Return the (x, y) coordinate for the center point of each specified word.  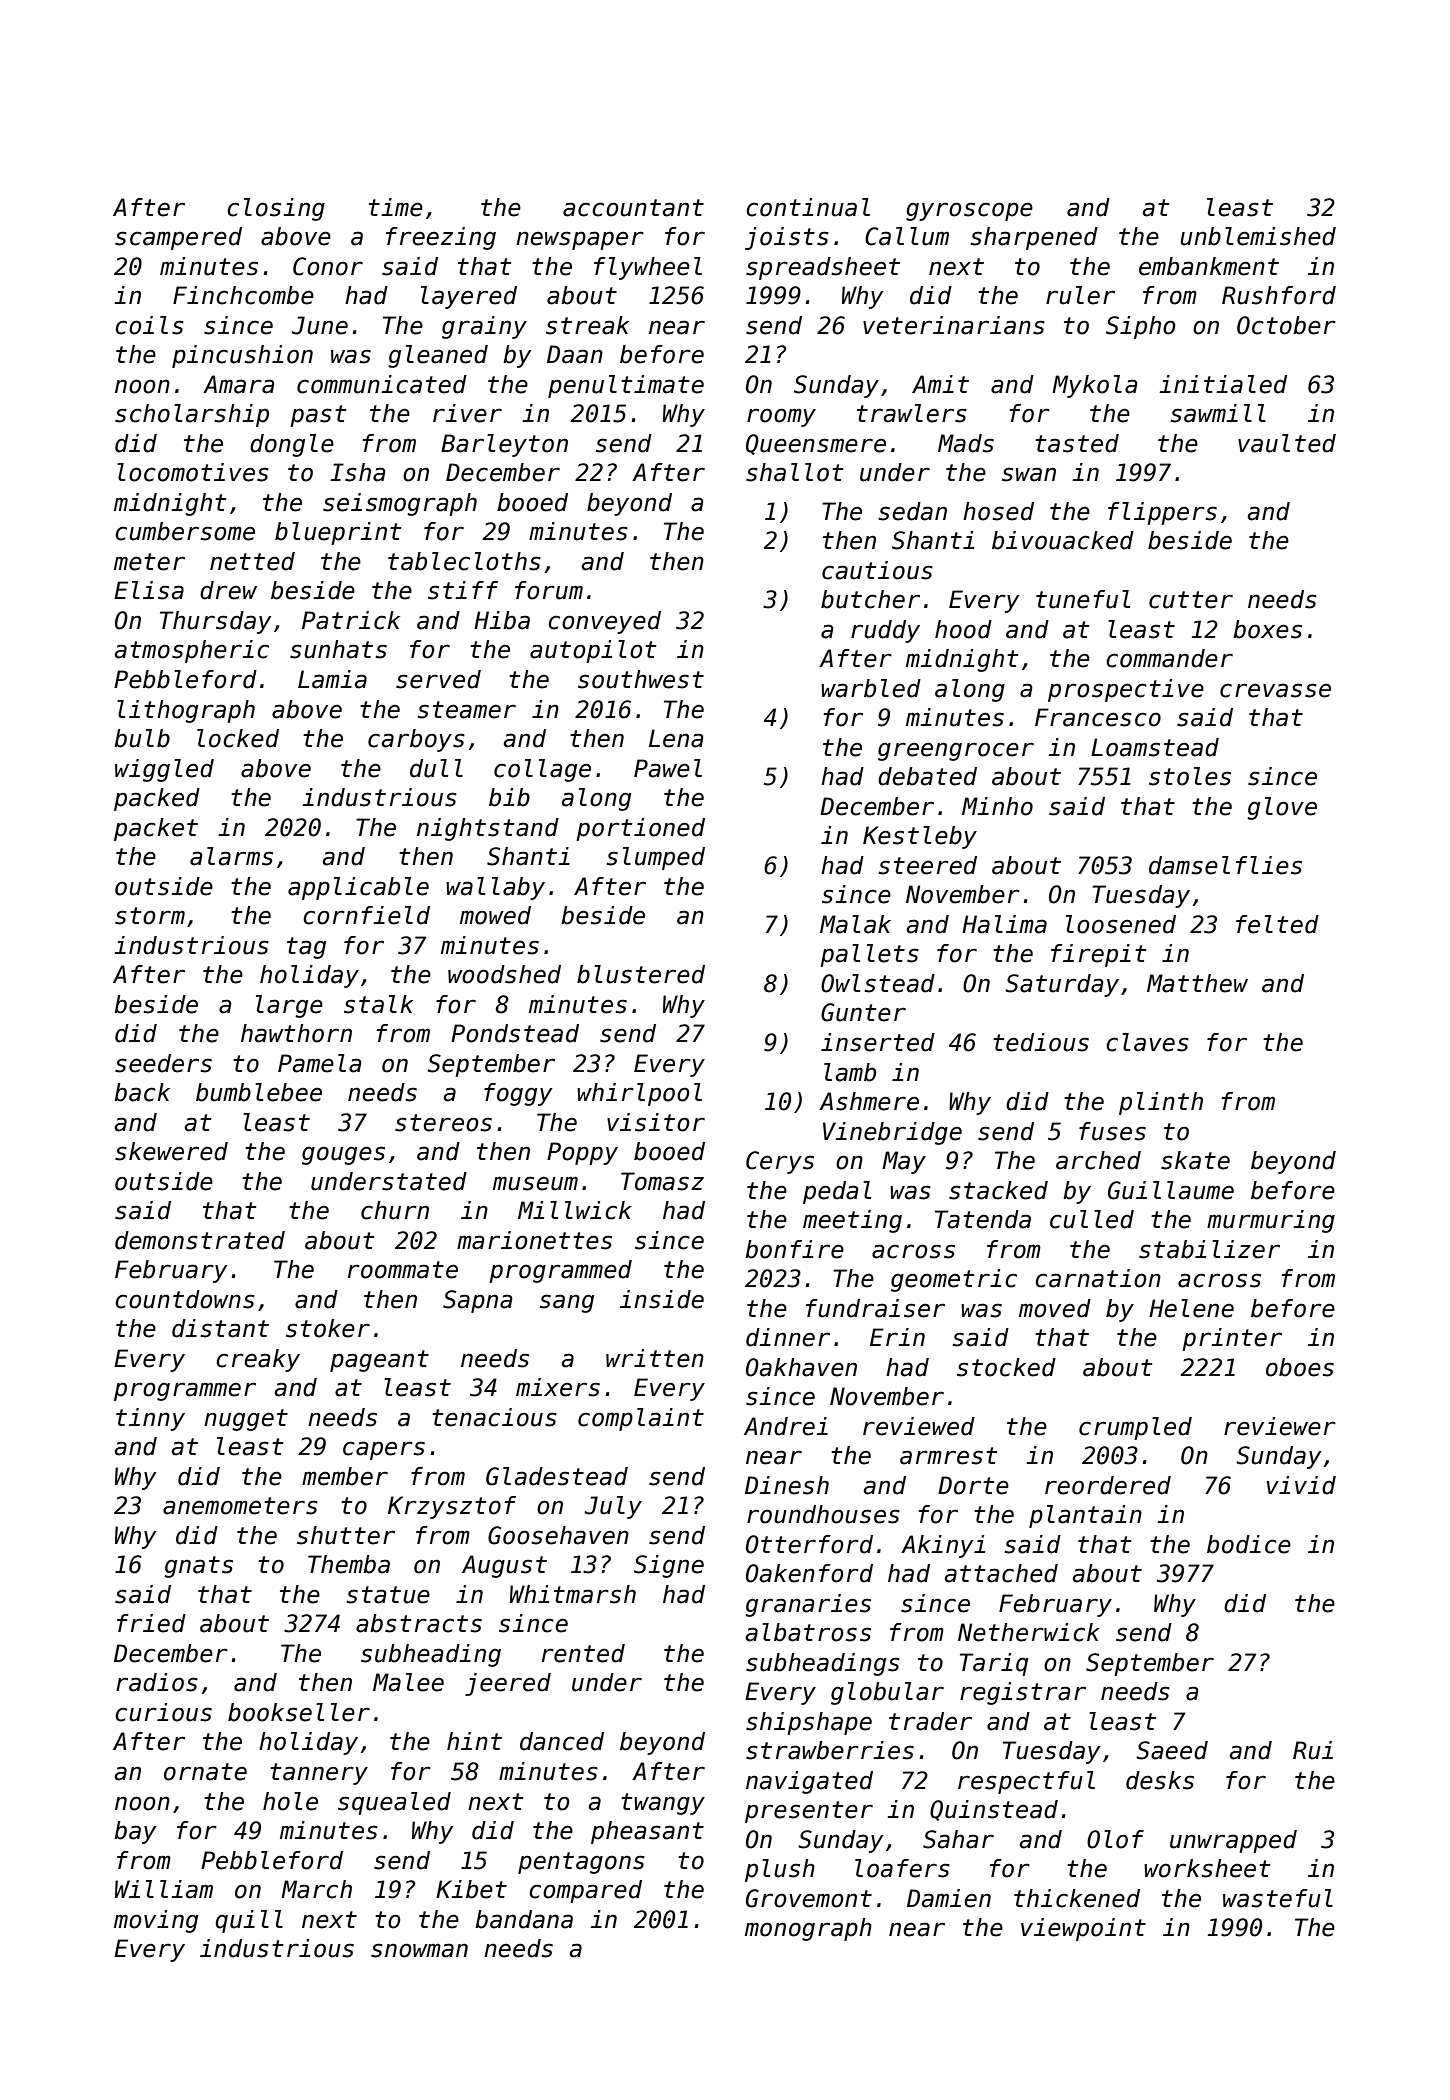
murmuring (1271, 1221)
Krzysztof (452, 1507)
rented (583, 1653)
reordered (1108, 1485)
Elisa (149, 590)
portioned (640, 829)
